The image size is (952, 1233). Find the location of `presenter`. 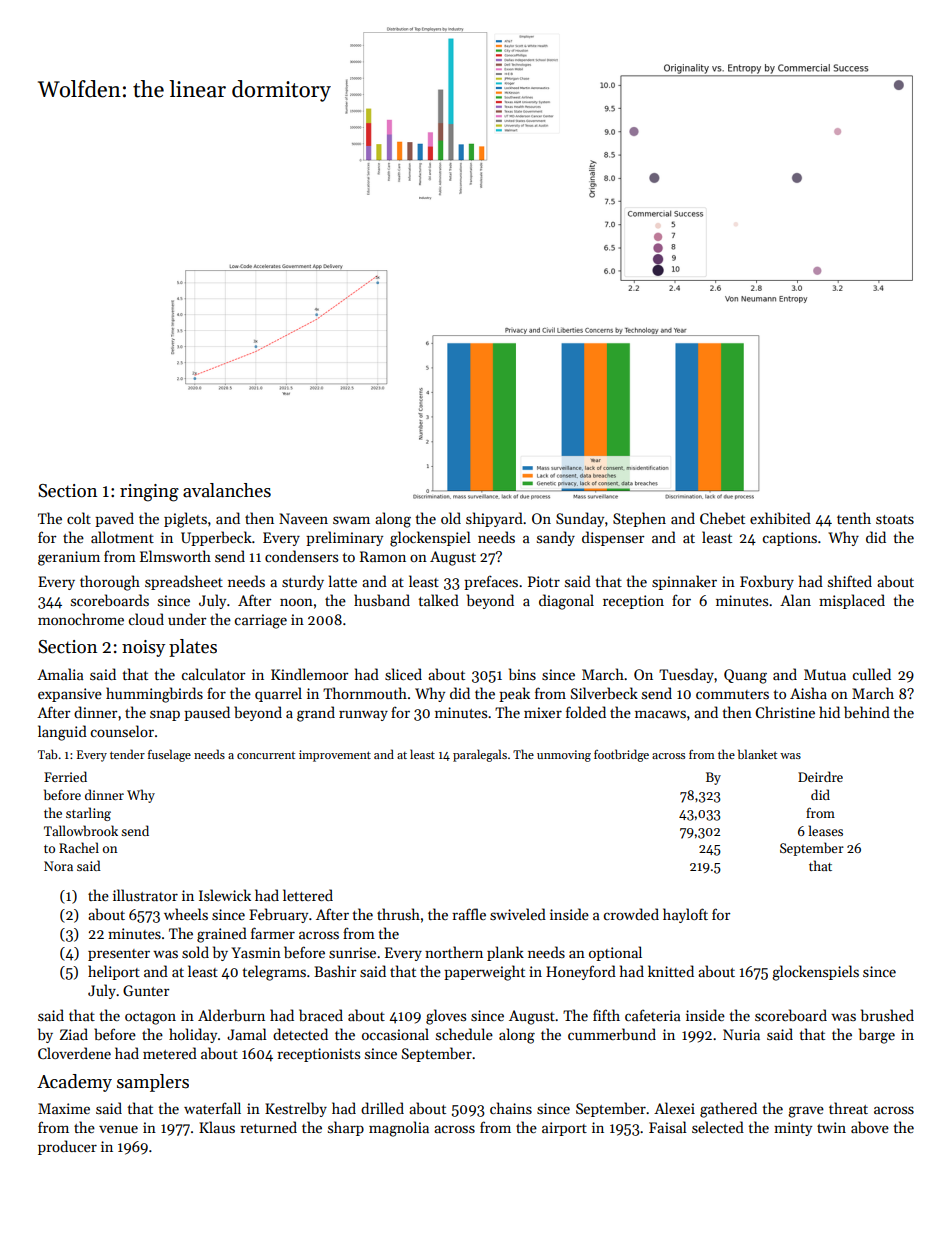

presenter is located at coordinates (119, 955).
